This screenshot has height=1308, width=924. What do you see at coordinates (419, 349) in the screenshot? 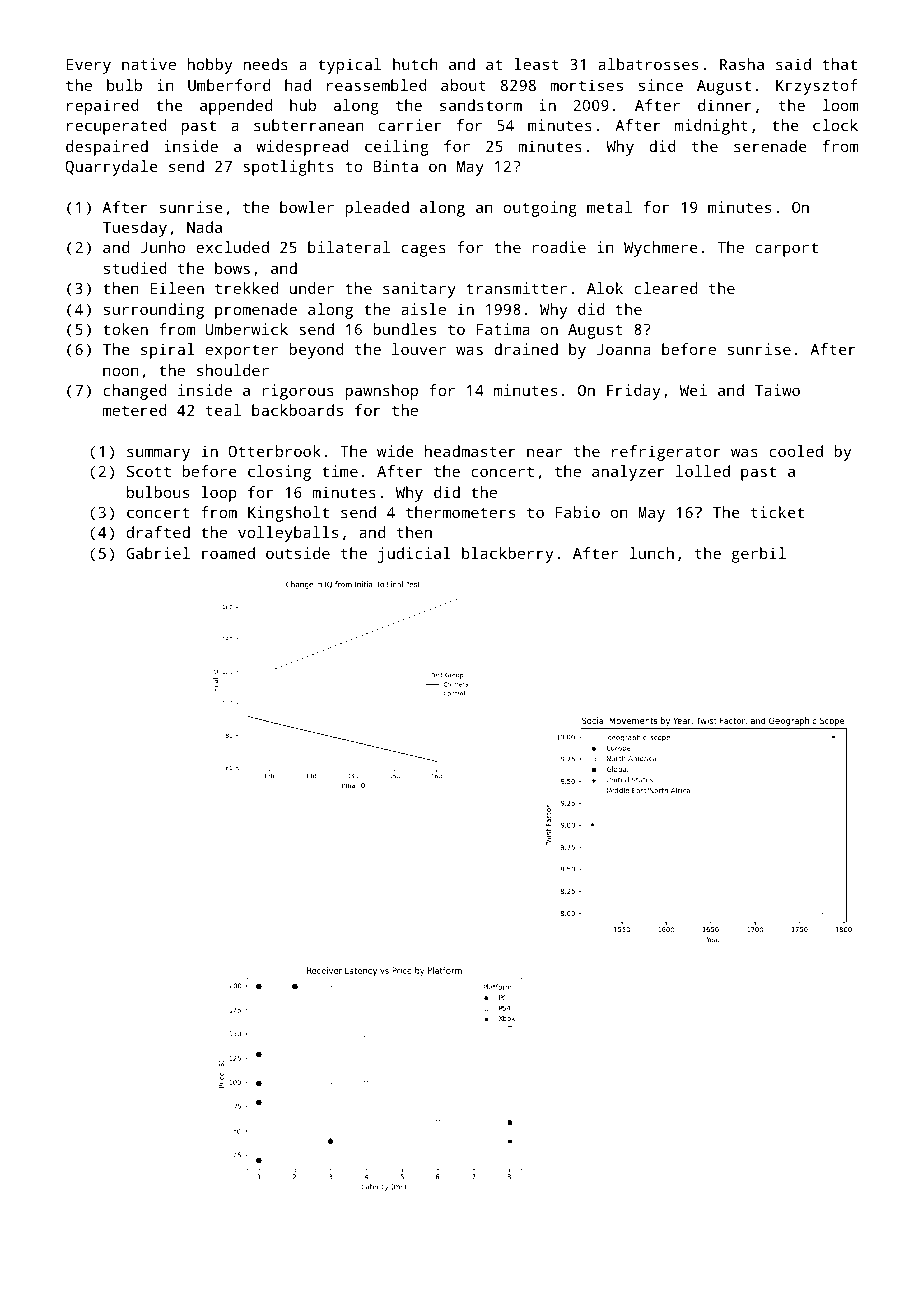
I see `louver` at bounding box center [419, 349].
